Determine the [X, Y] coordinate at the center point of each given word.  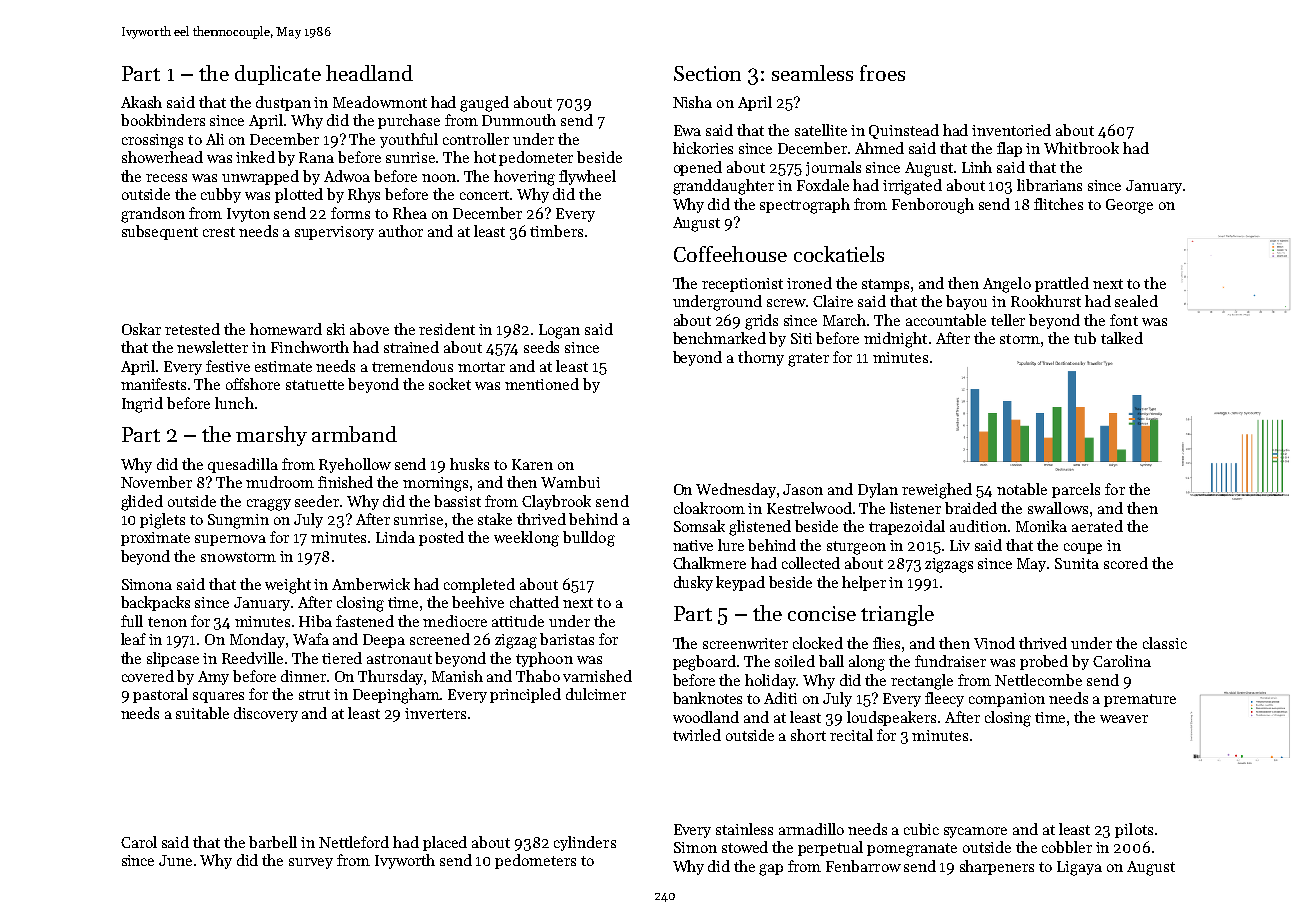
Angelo [1007, 285]
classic [1165, 643]
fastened [365, 621]
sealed [1136, 301]
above [369, 329]
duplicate [278, 75]
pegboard [704, 663]
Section [707, 73]
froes [882, 73]
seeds [541, 347]
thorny [761, 358]
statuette [315, 385]
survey [311, 863]
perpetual [830, 848]
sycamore [975, 832]
